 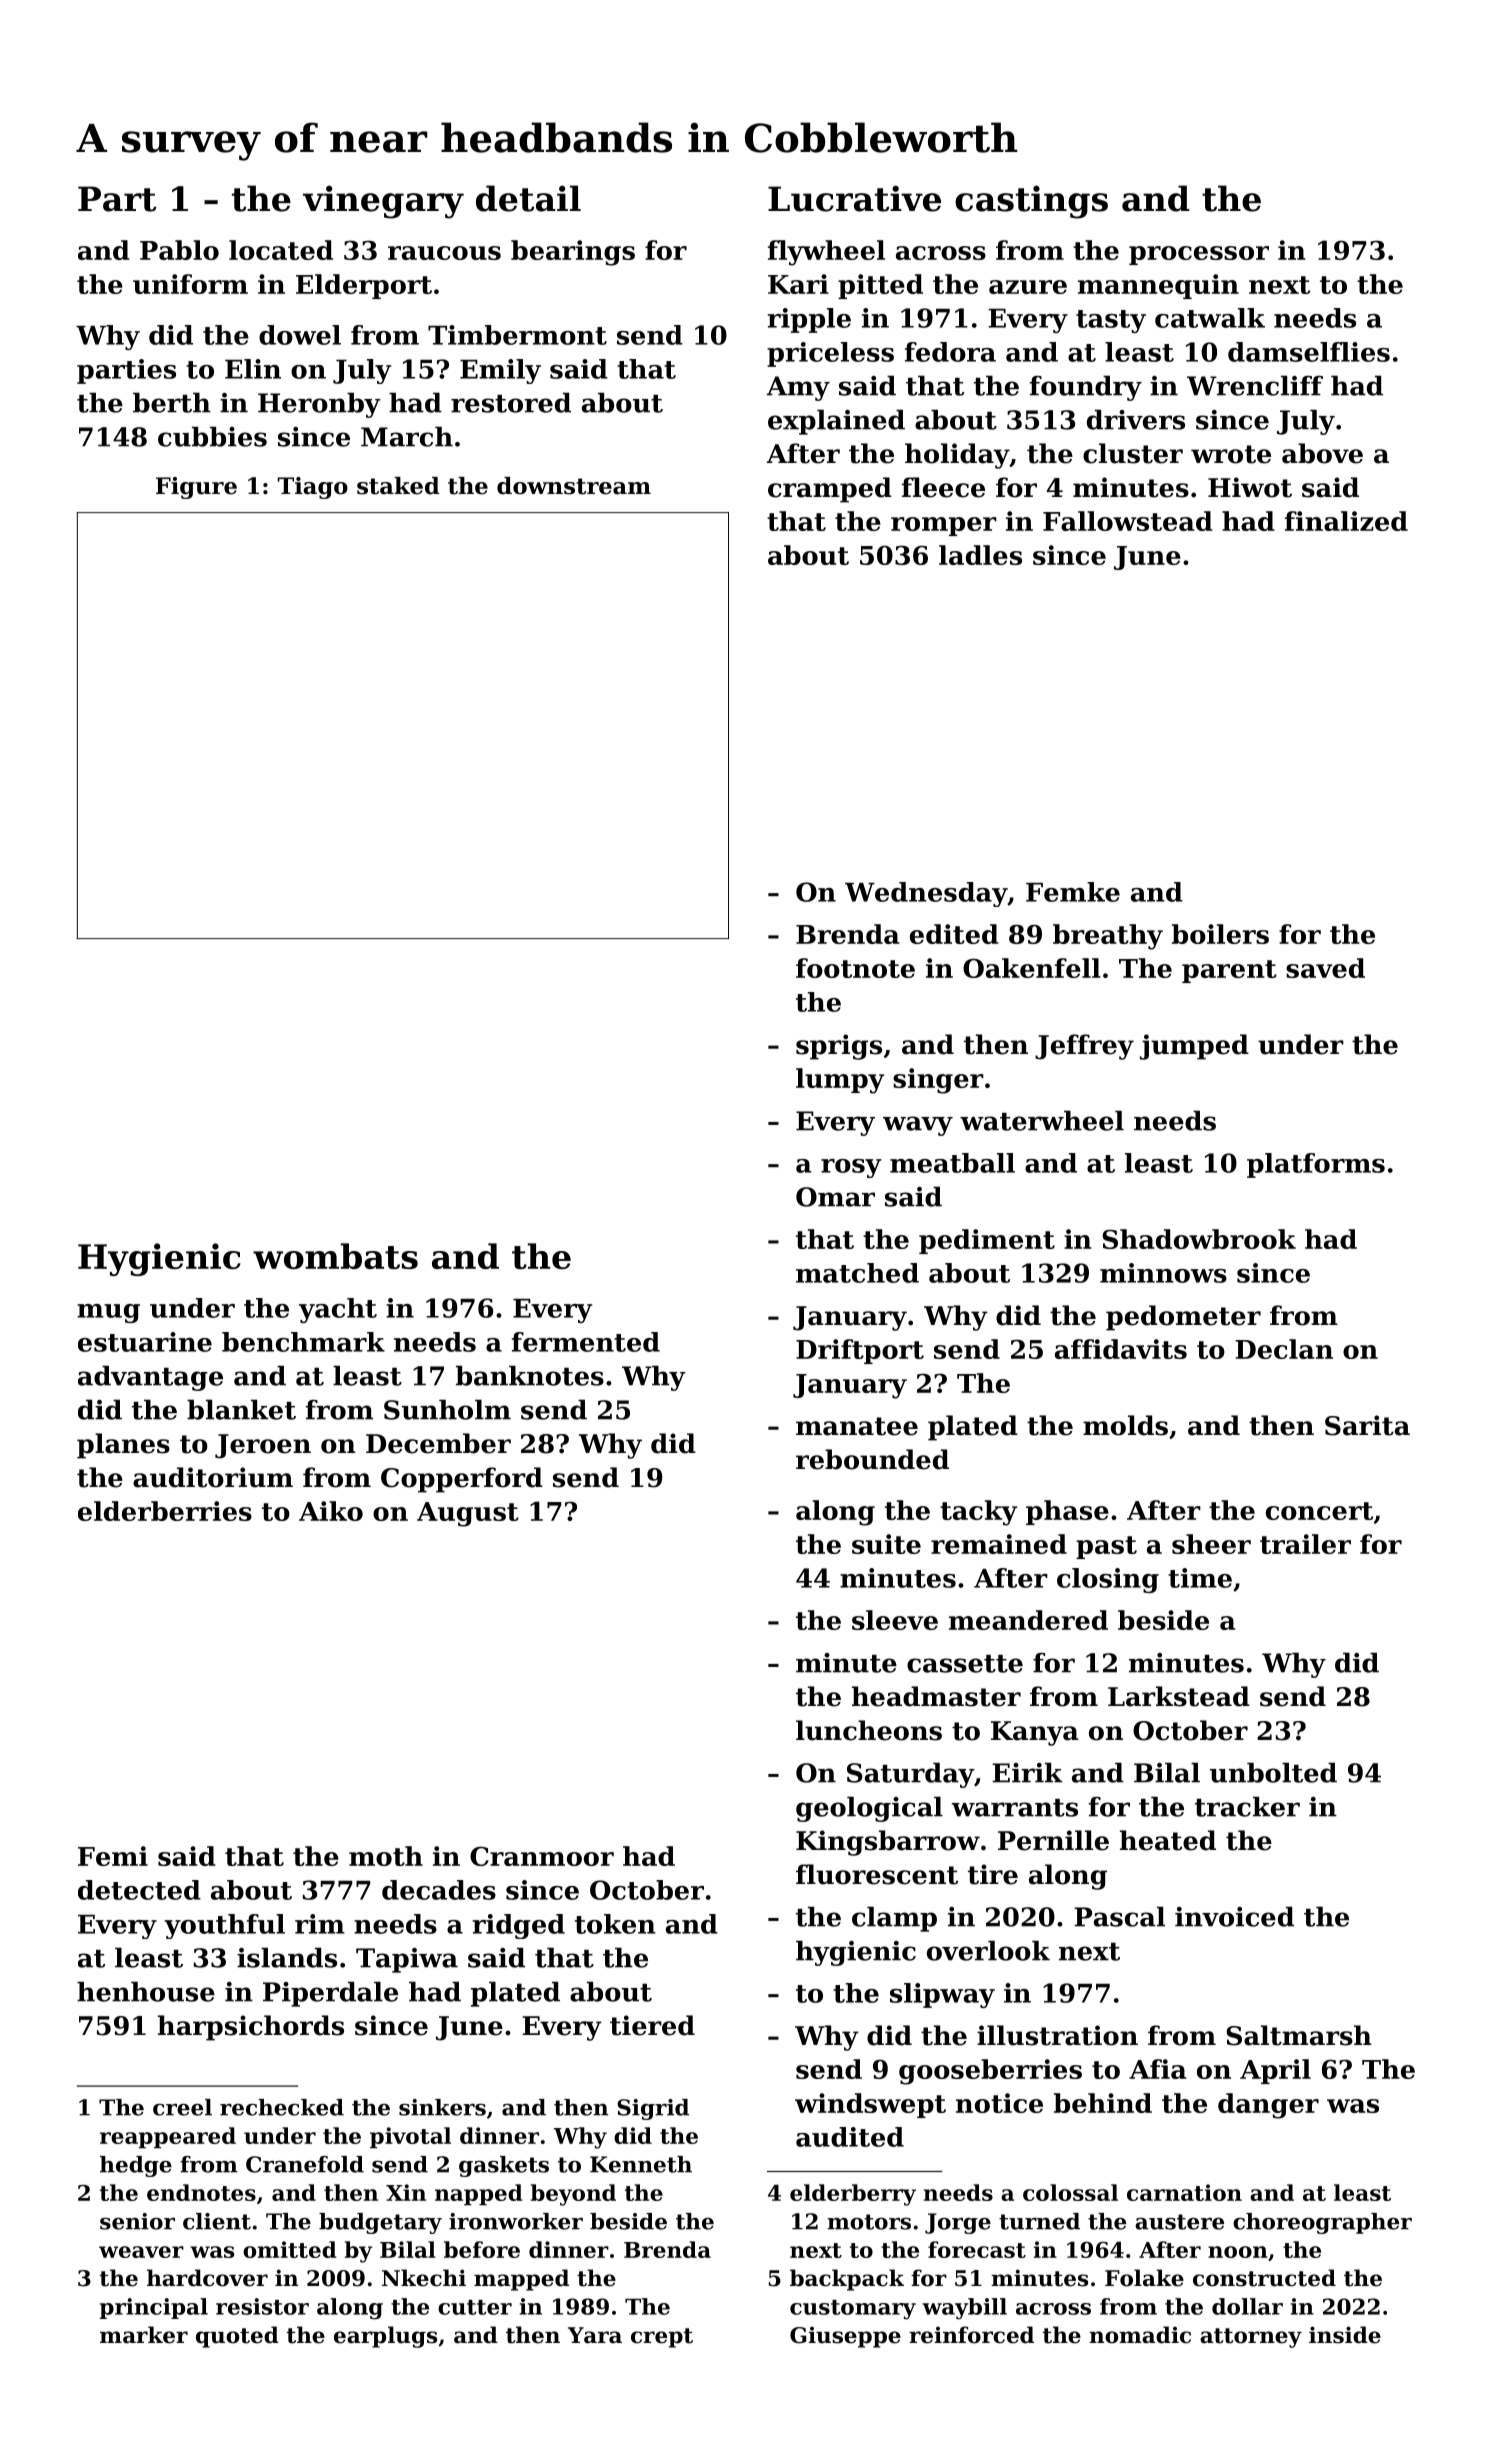 I want to click on benchmark, so click(x=303, y=1342).
